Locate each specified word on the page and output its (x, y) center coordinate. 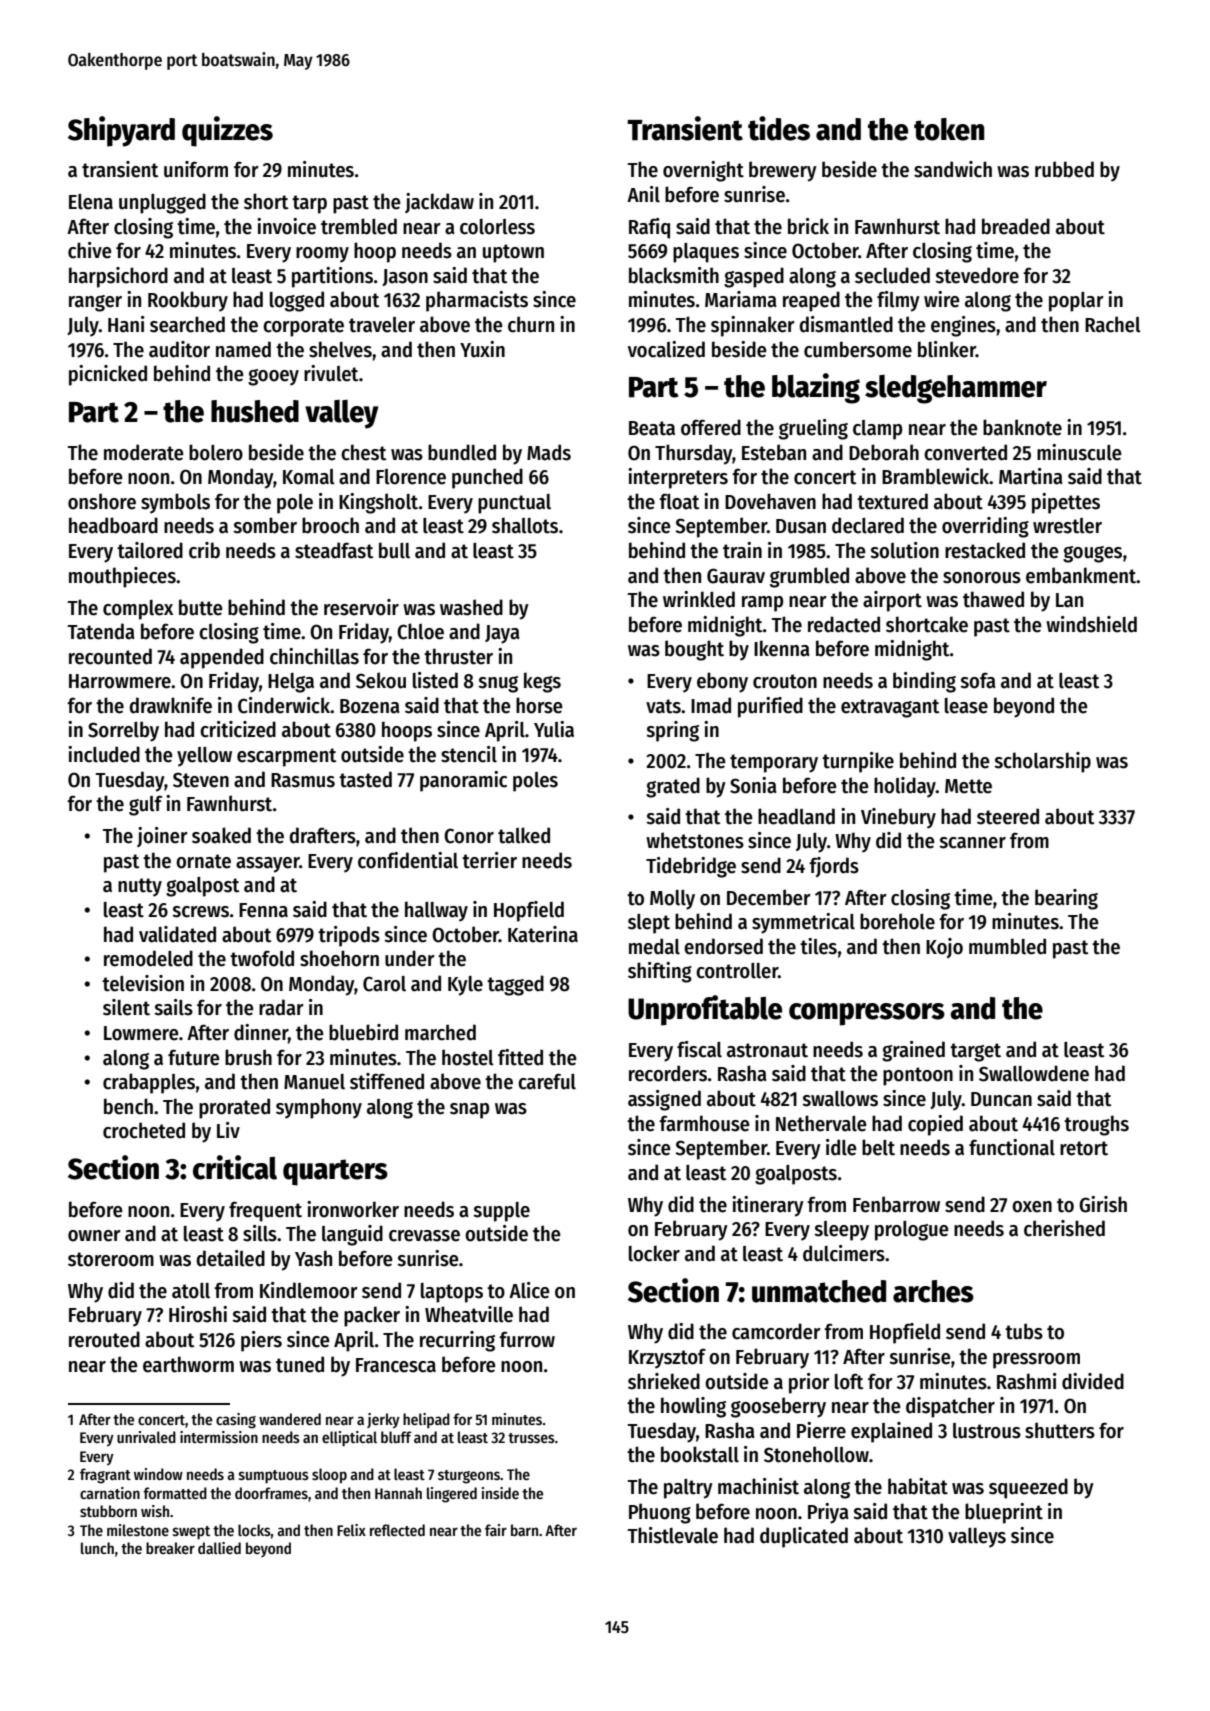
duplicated (804, 1537)
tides (779, 128)
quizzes (227, 131)
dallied (219, 1548)
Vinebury (898, 818)
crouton (785, 681)
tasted (365, 779)
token (949, 129)
